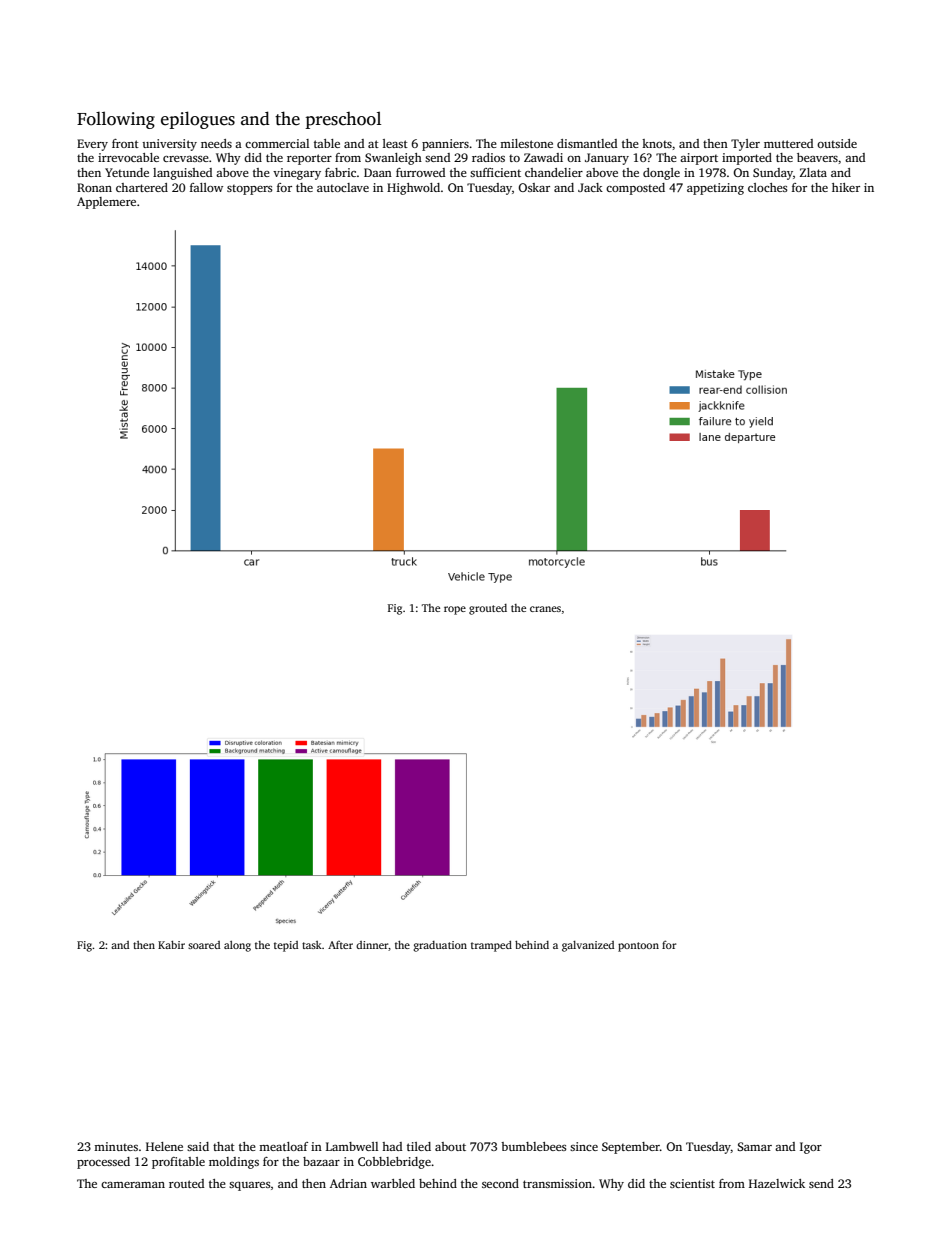 This page has height=1233, width=952. What do you see at coordinates (171, 945) in the page?
I see `Kabir` at bounding box center [171, 945].
